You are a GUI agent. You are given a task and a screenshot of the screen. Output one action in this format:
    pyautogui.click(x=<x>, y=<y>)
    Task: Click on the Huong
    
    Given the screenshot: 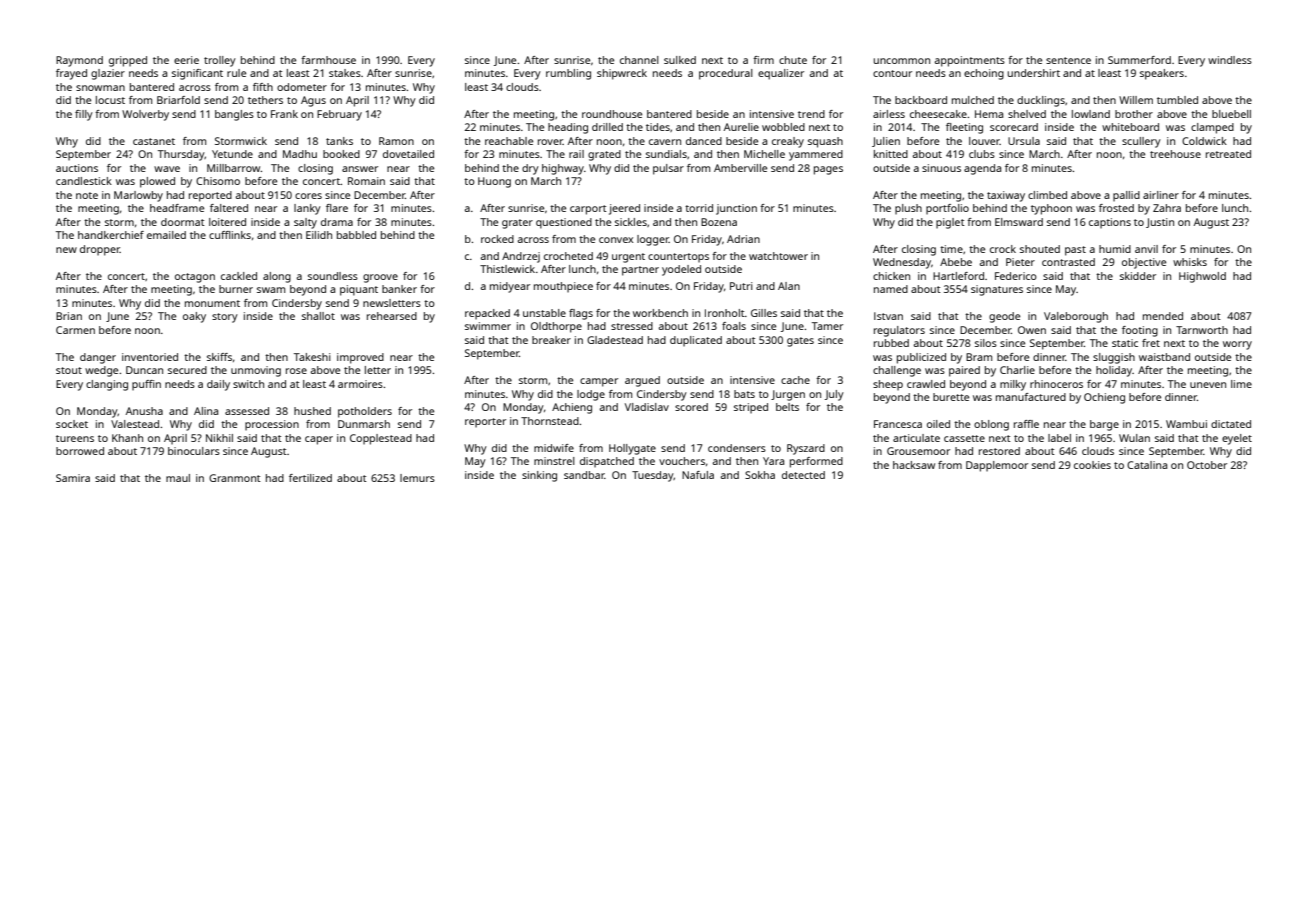 What is the action you would take?
    pyautogui.click(x=494, y=182)
